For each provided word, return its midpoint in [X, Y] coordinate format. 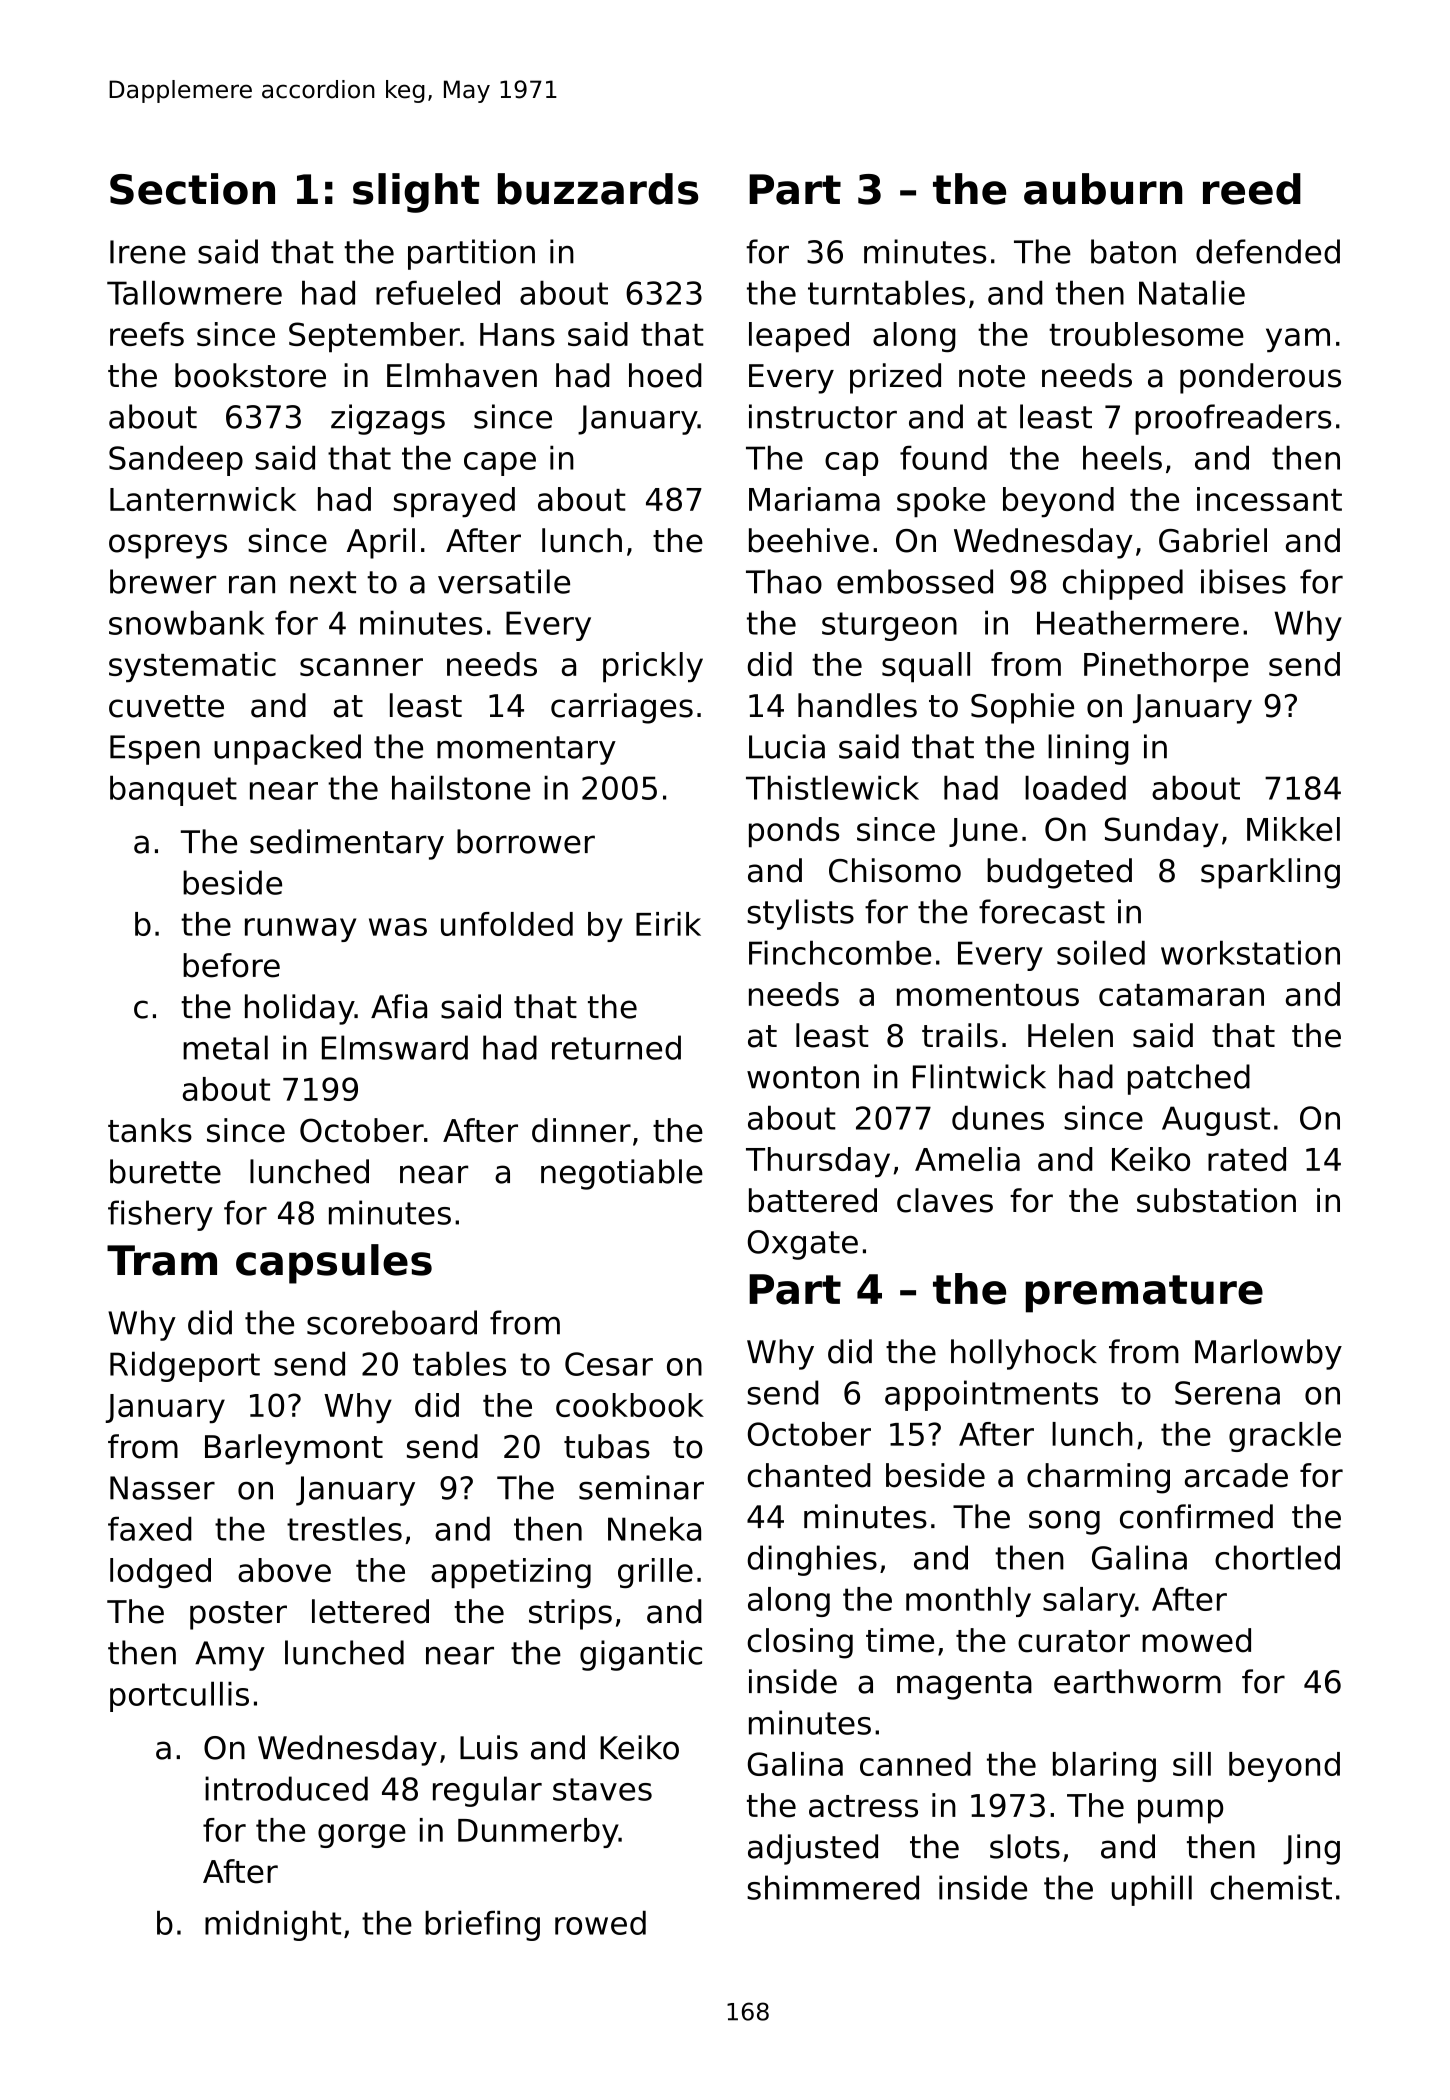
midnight [273, 1926]
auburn [1103, 189]
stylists [800, 914]
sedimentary [347, 844]
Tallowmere [194, 293]
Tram [162, 1260]
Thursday [818, 1162]
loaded [1075, 788]
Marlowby [1268, 1354]
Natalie [1192, 293]
